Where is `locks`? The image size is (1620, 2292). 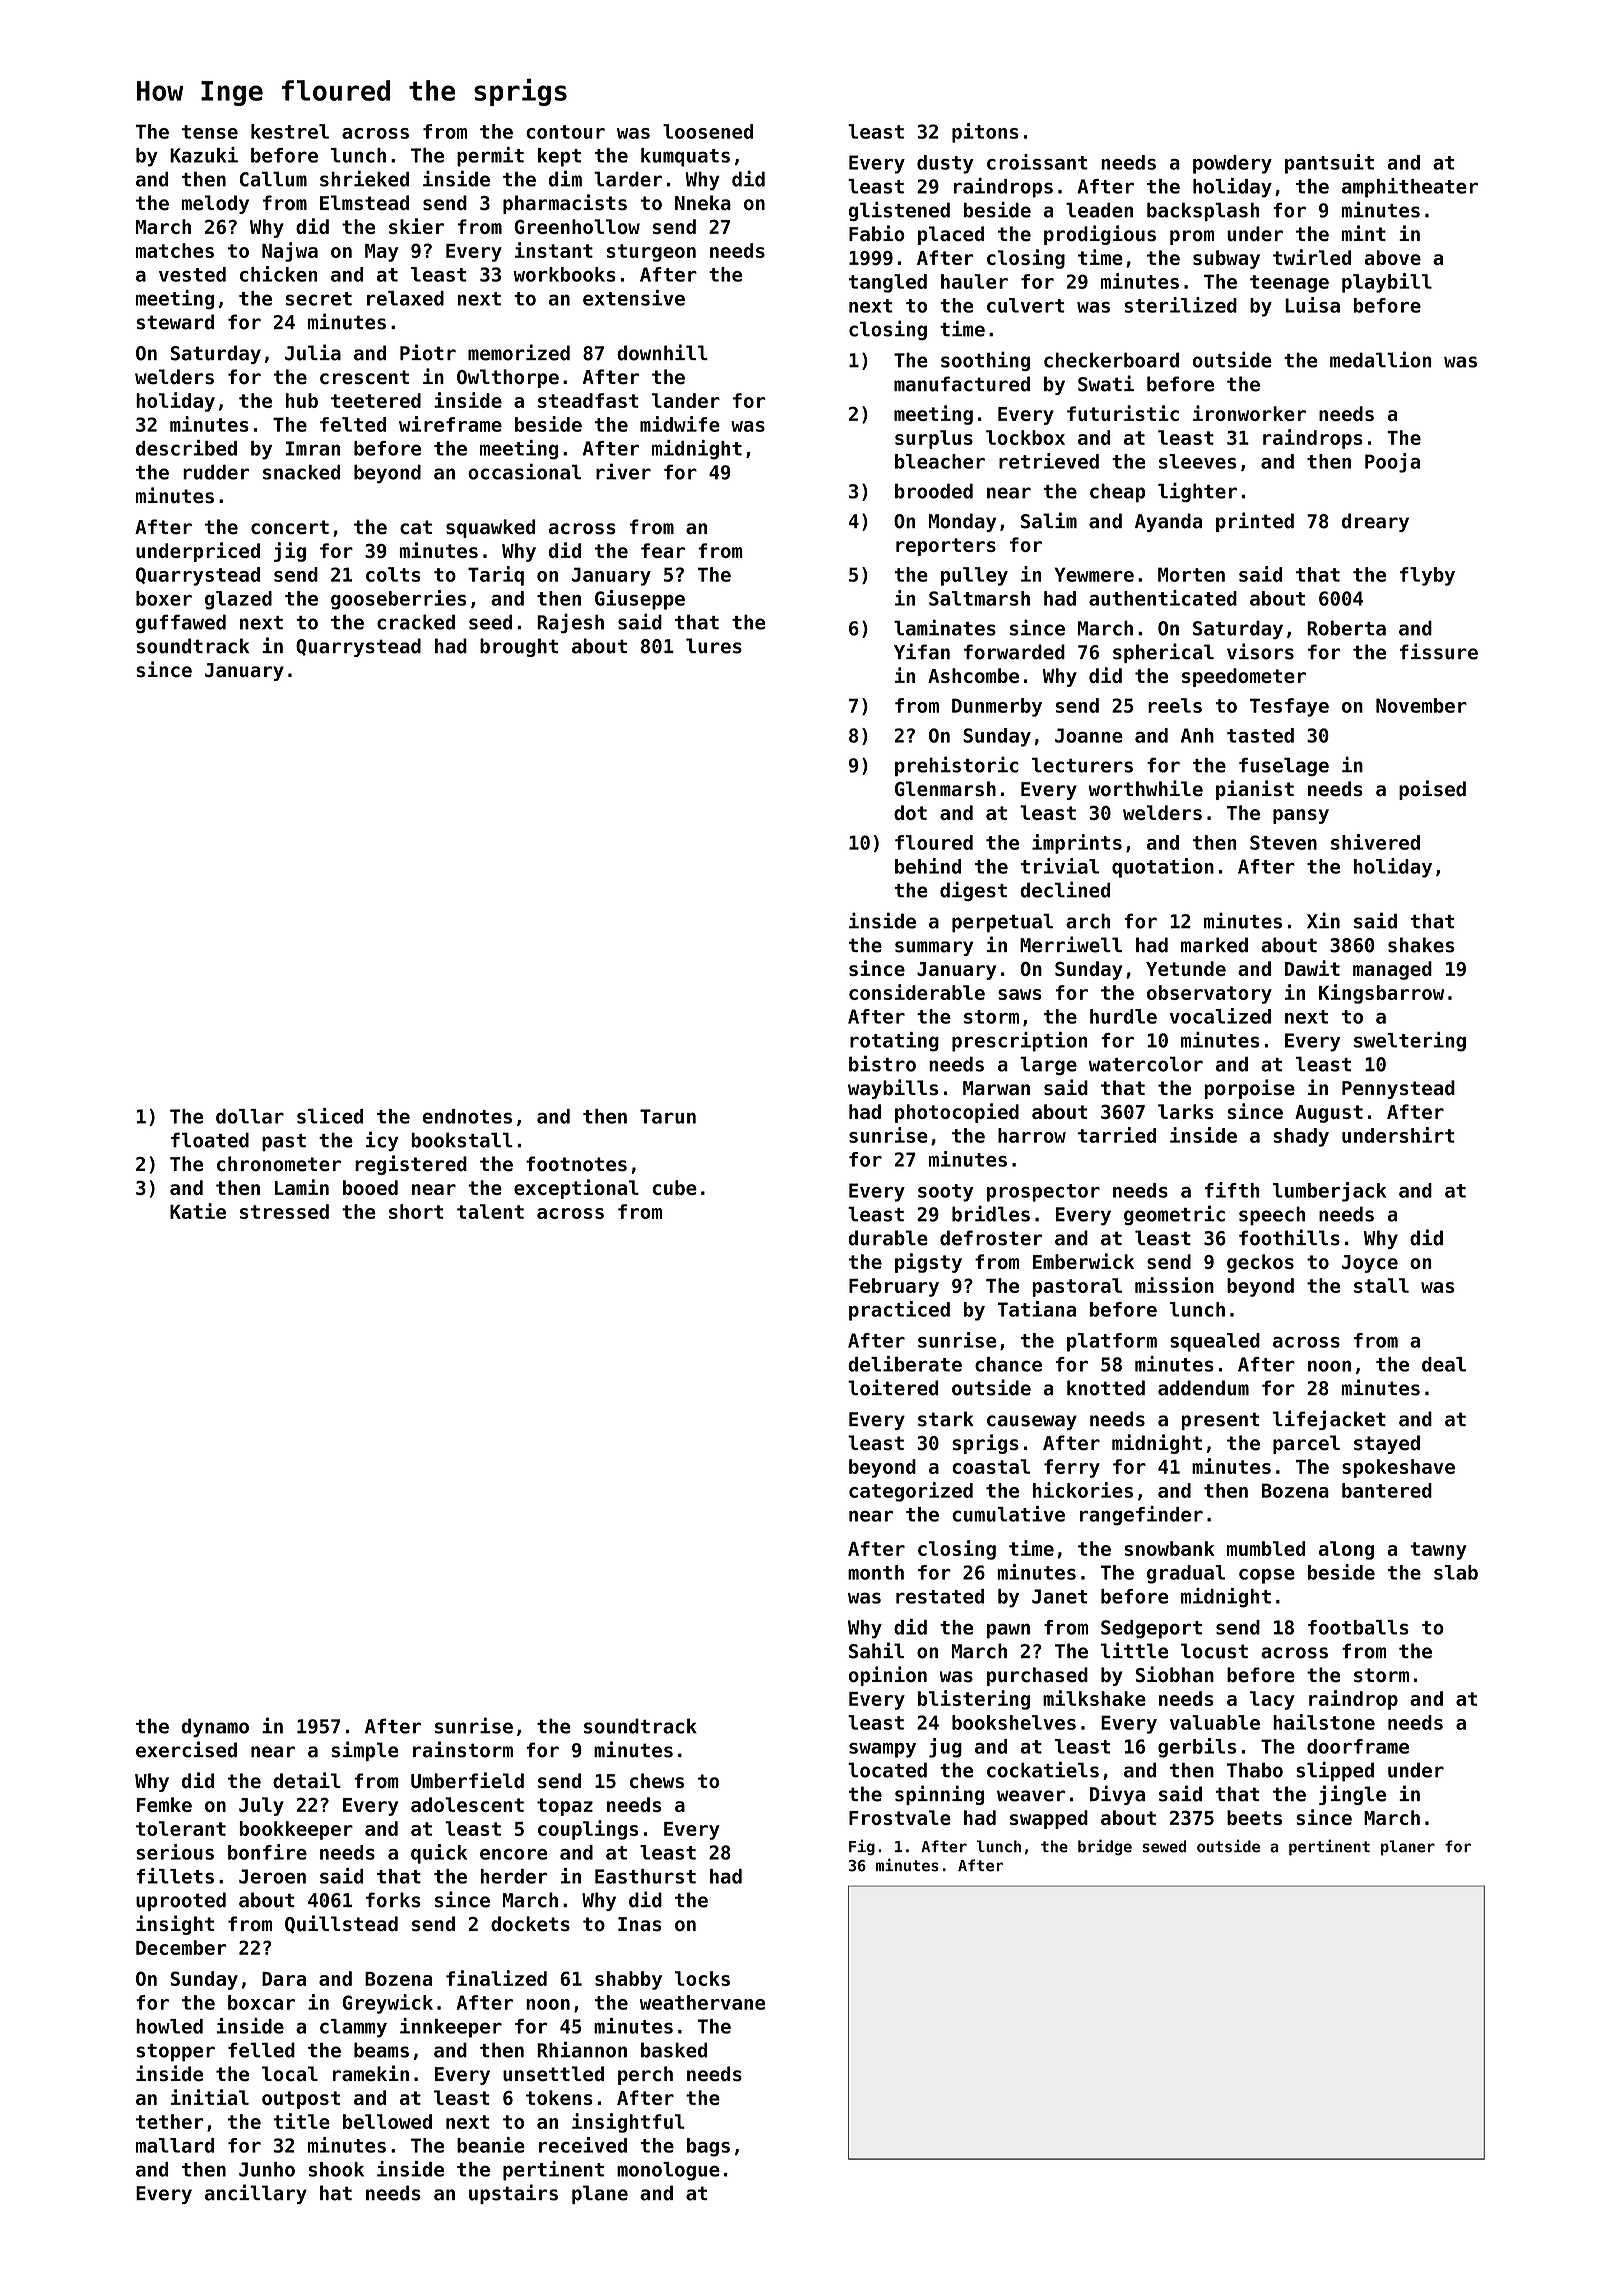
locks is located at coordinates (702, 1978).
